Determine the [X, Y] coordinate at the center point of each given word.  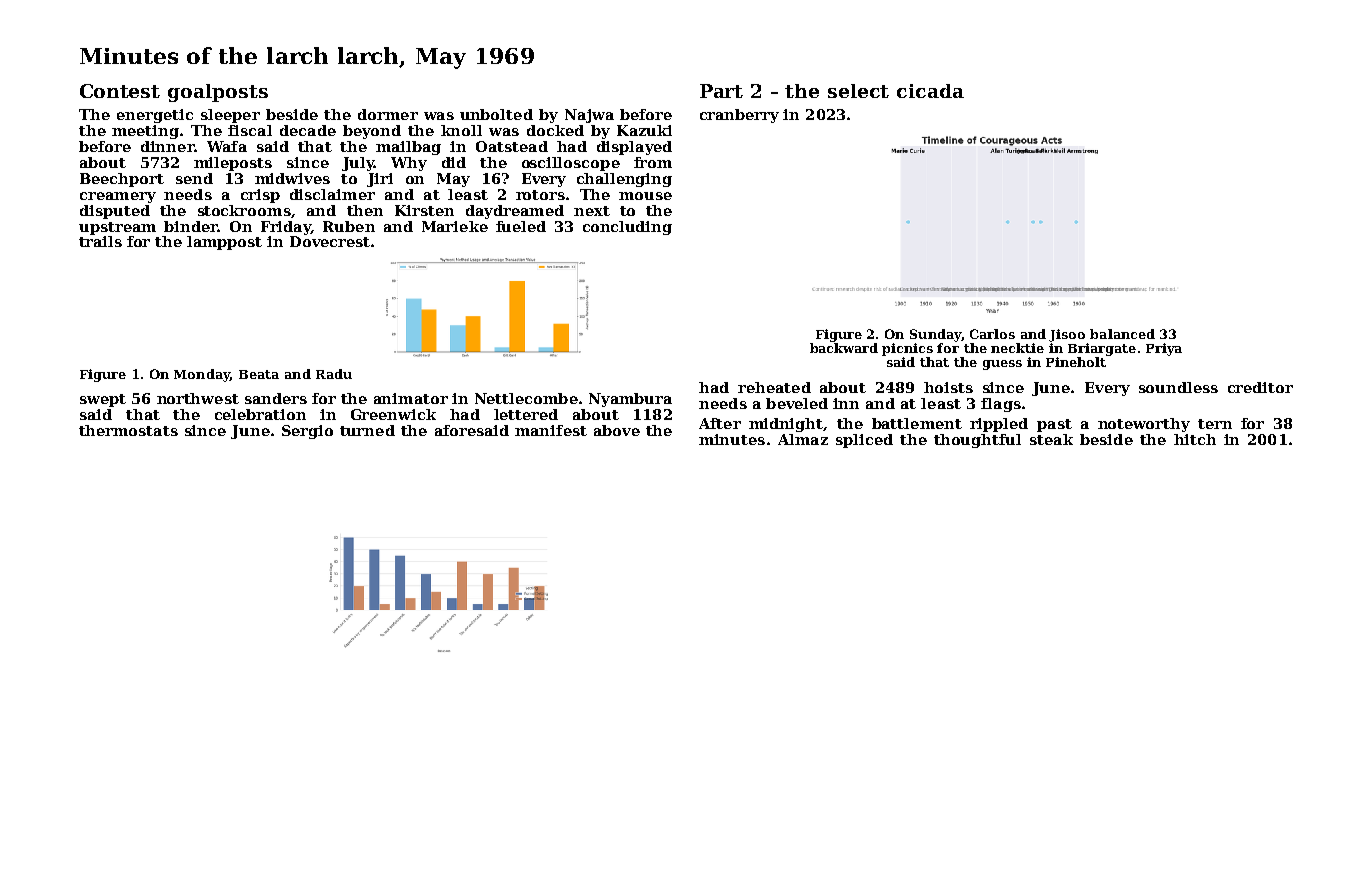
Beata [259, 374]
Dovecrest [330, 241]
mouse [645, 196]
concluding [627, 228]
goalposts [218, 93]
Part [721, 91]
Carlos [992, 334]
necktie [1017, 348]
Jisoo [1067, 335]
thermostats [128, 430]
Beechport [122, 180]
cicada [930, 91]
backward [844, 348]
